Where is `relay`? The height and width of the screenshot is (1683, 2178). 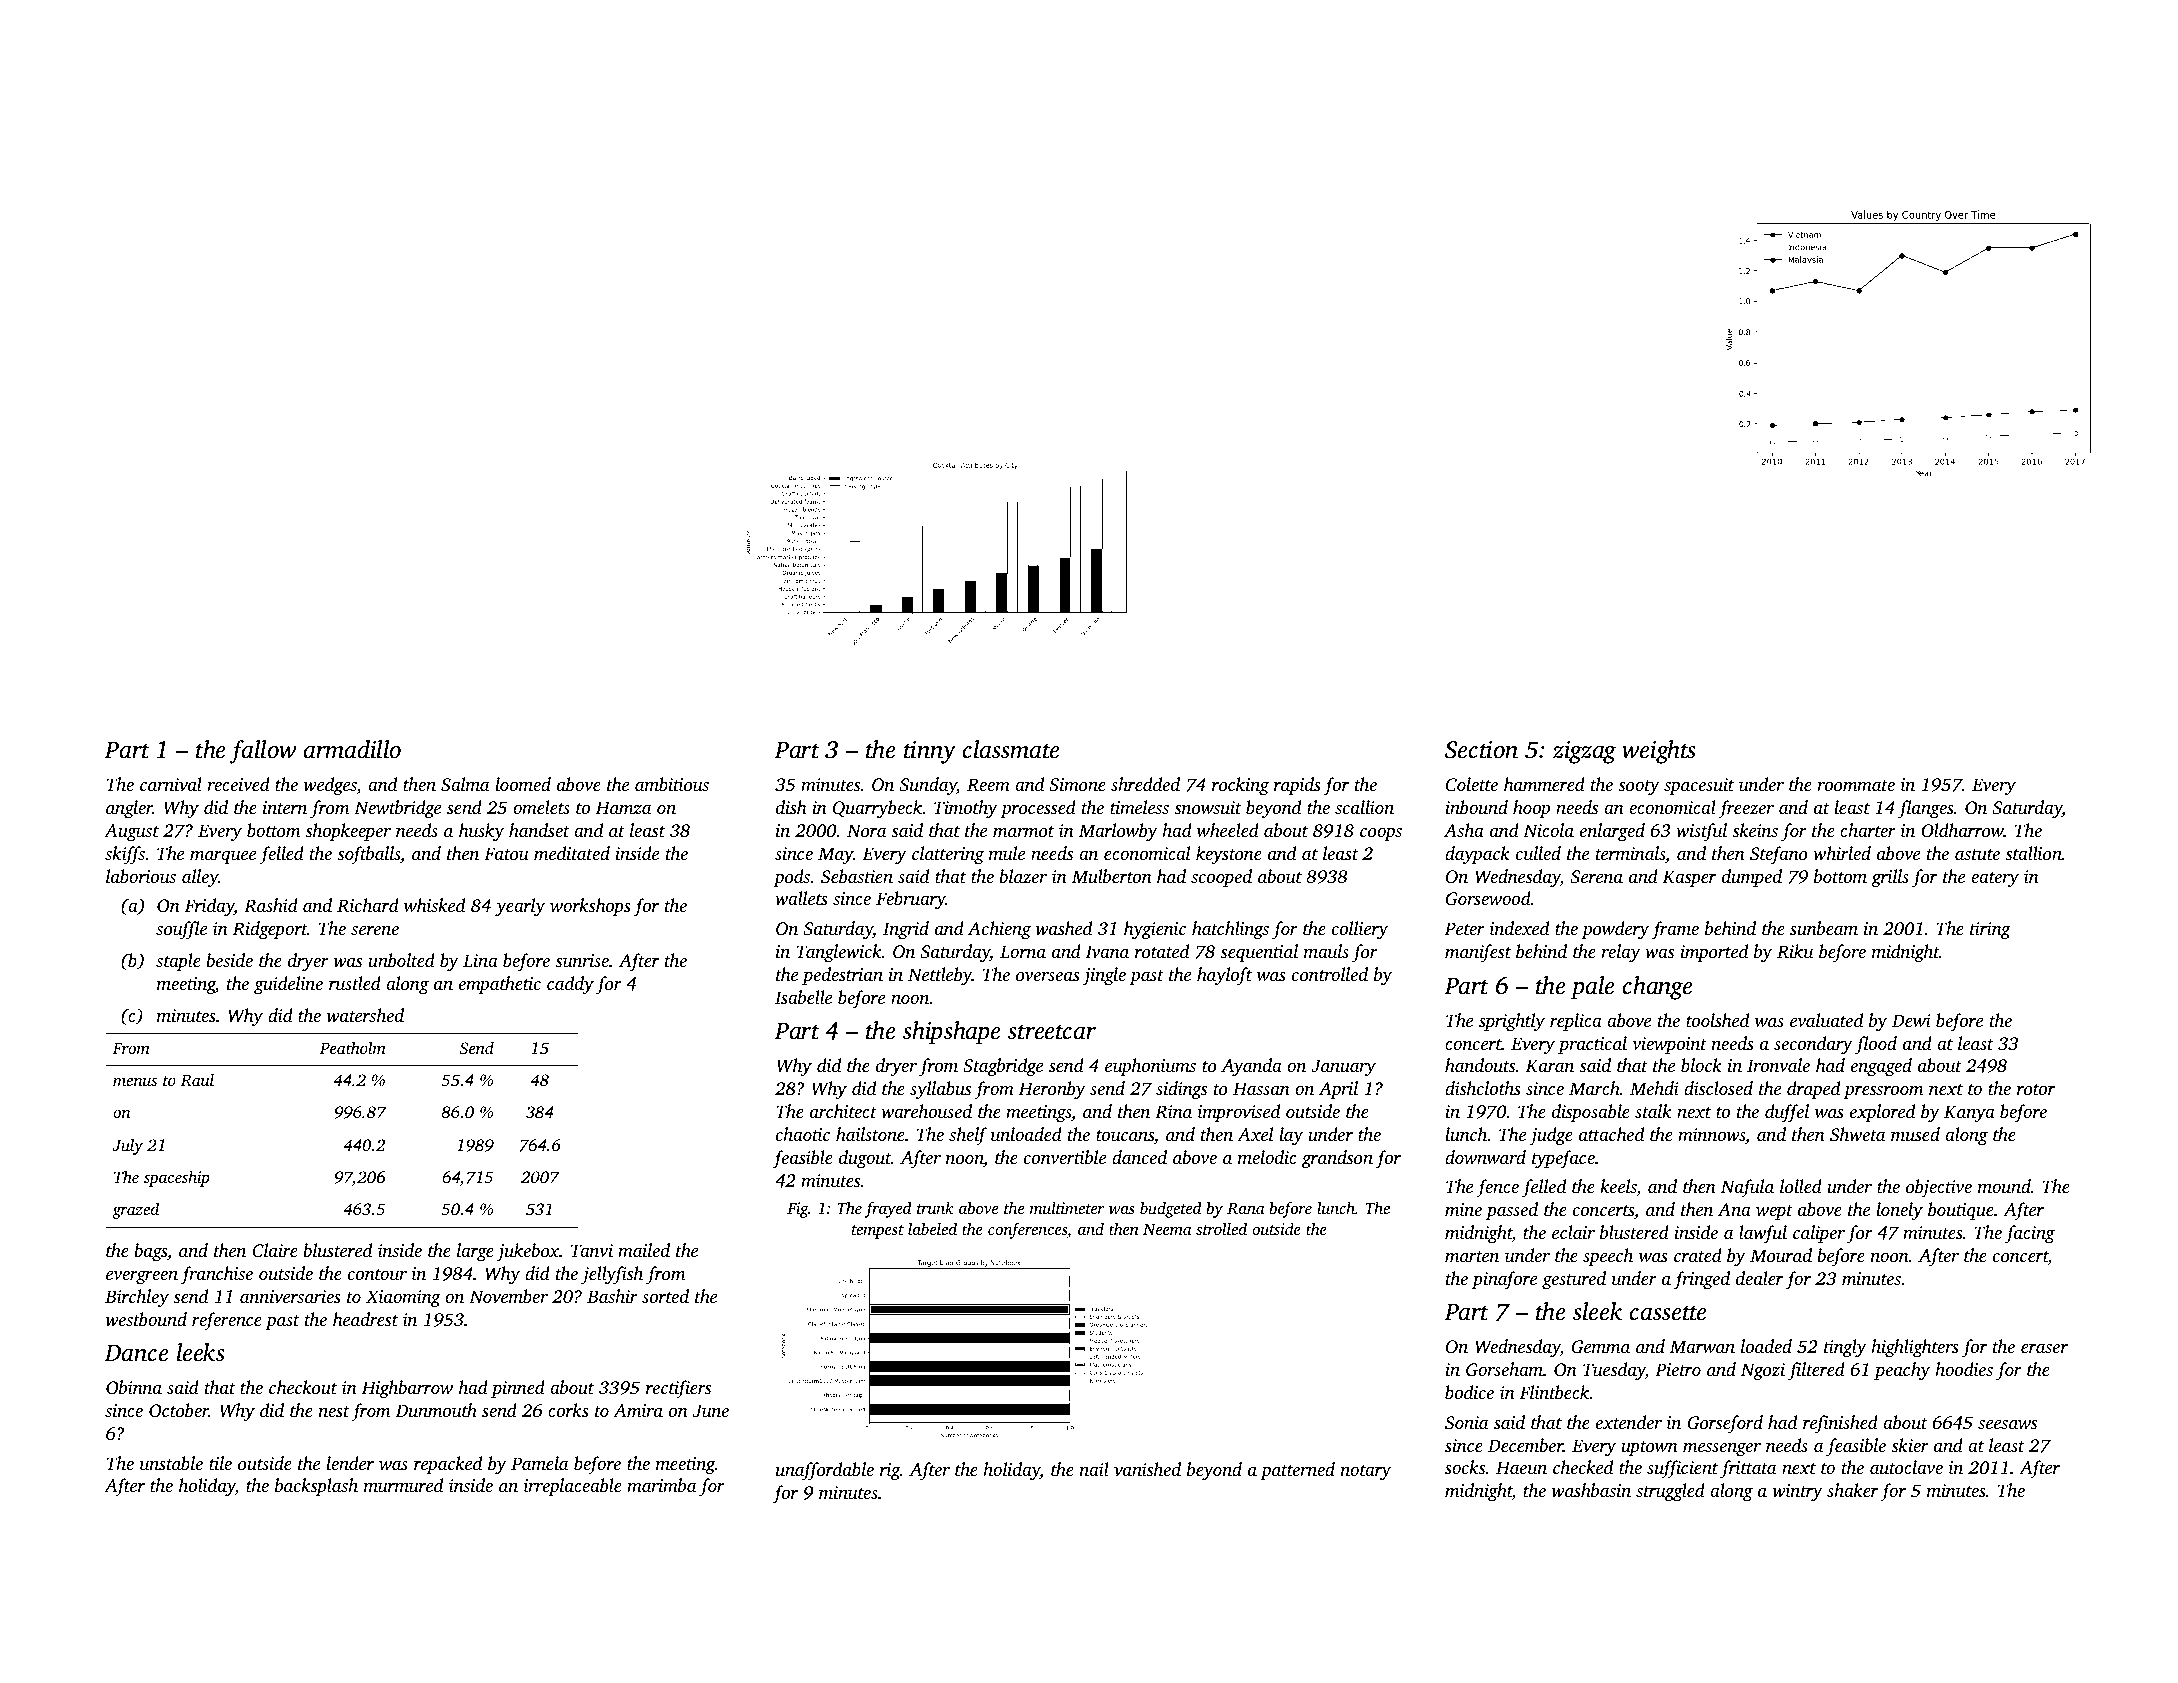 relay is located at coordinates (1621, 953).
